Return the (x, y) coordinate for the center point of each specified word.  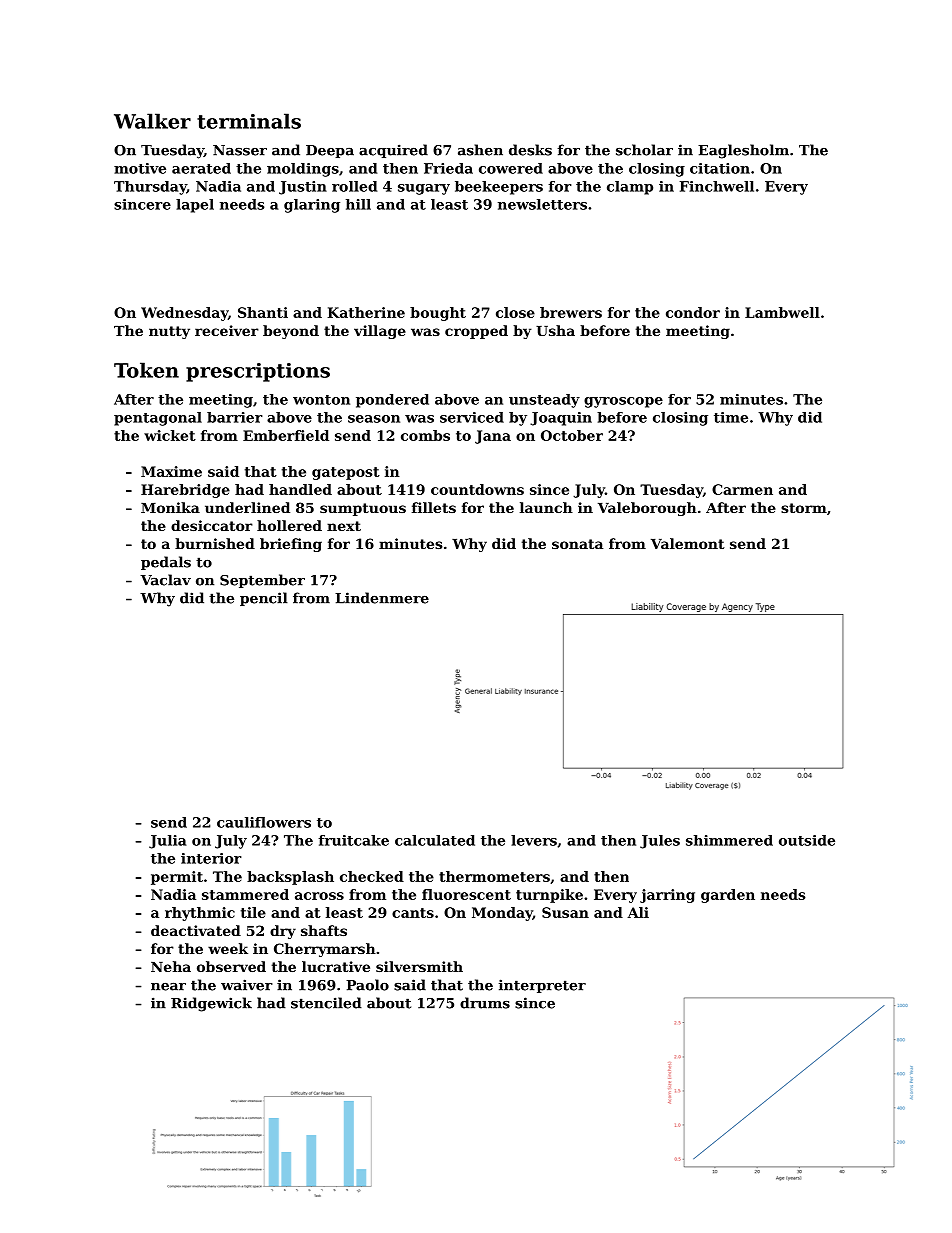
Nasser (240, 150)
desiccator (212, 525)
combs (425, 435)
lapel (195, 206)
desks (530, 150)
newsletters (542, 204)
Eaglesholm (743, 151)
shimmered (729, 840)
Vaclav (165, 580)
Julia (168, 842)
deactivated (196, 930)
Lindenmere (382, 598)
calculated (435, 840)
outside (807, 840)
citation (720, 168)
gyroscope (623, 402)
